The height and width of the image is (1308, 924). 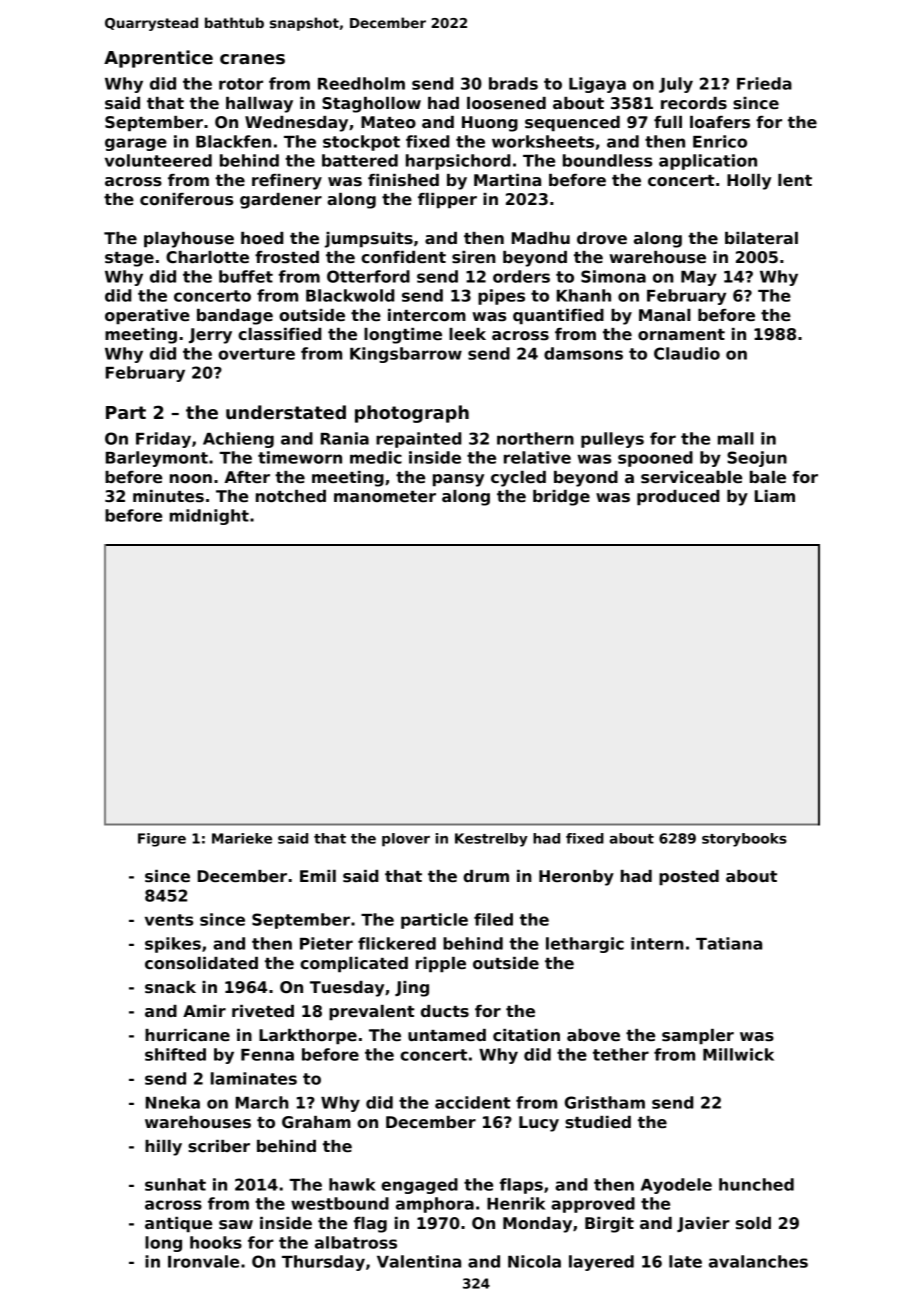 What do you see at coordinates (607, 160) in the image?
I see `boundless` at bounding box center [607, 160].
